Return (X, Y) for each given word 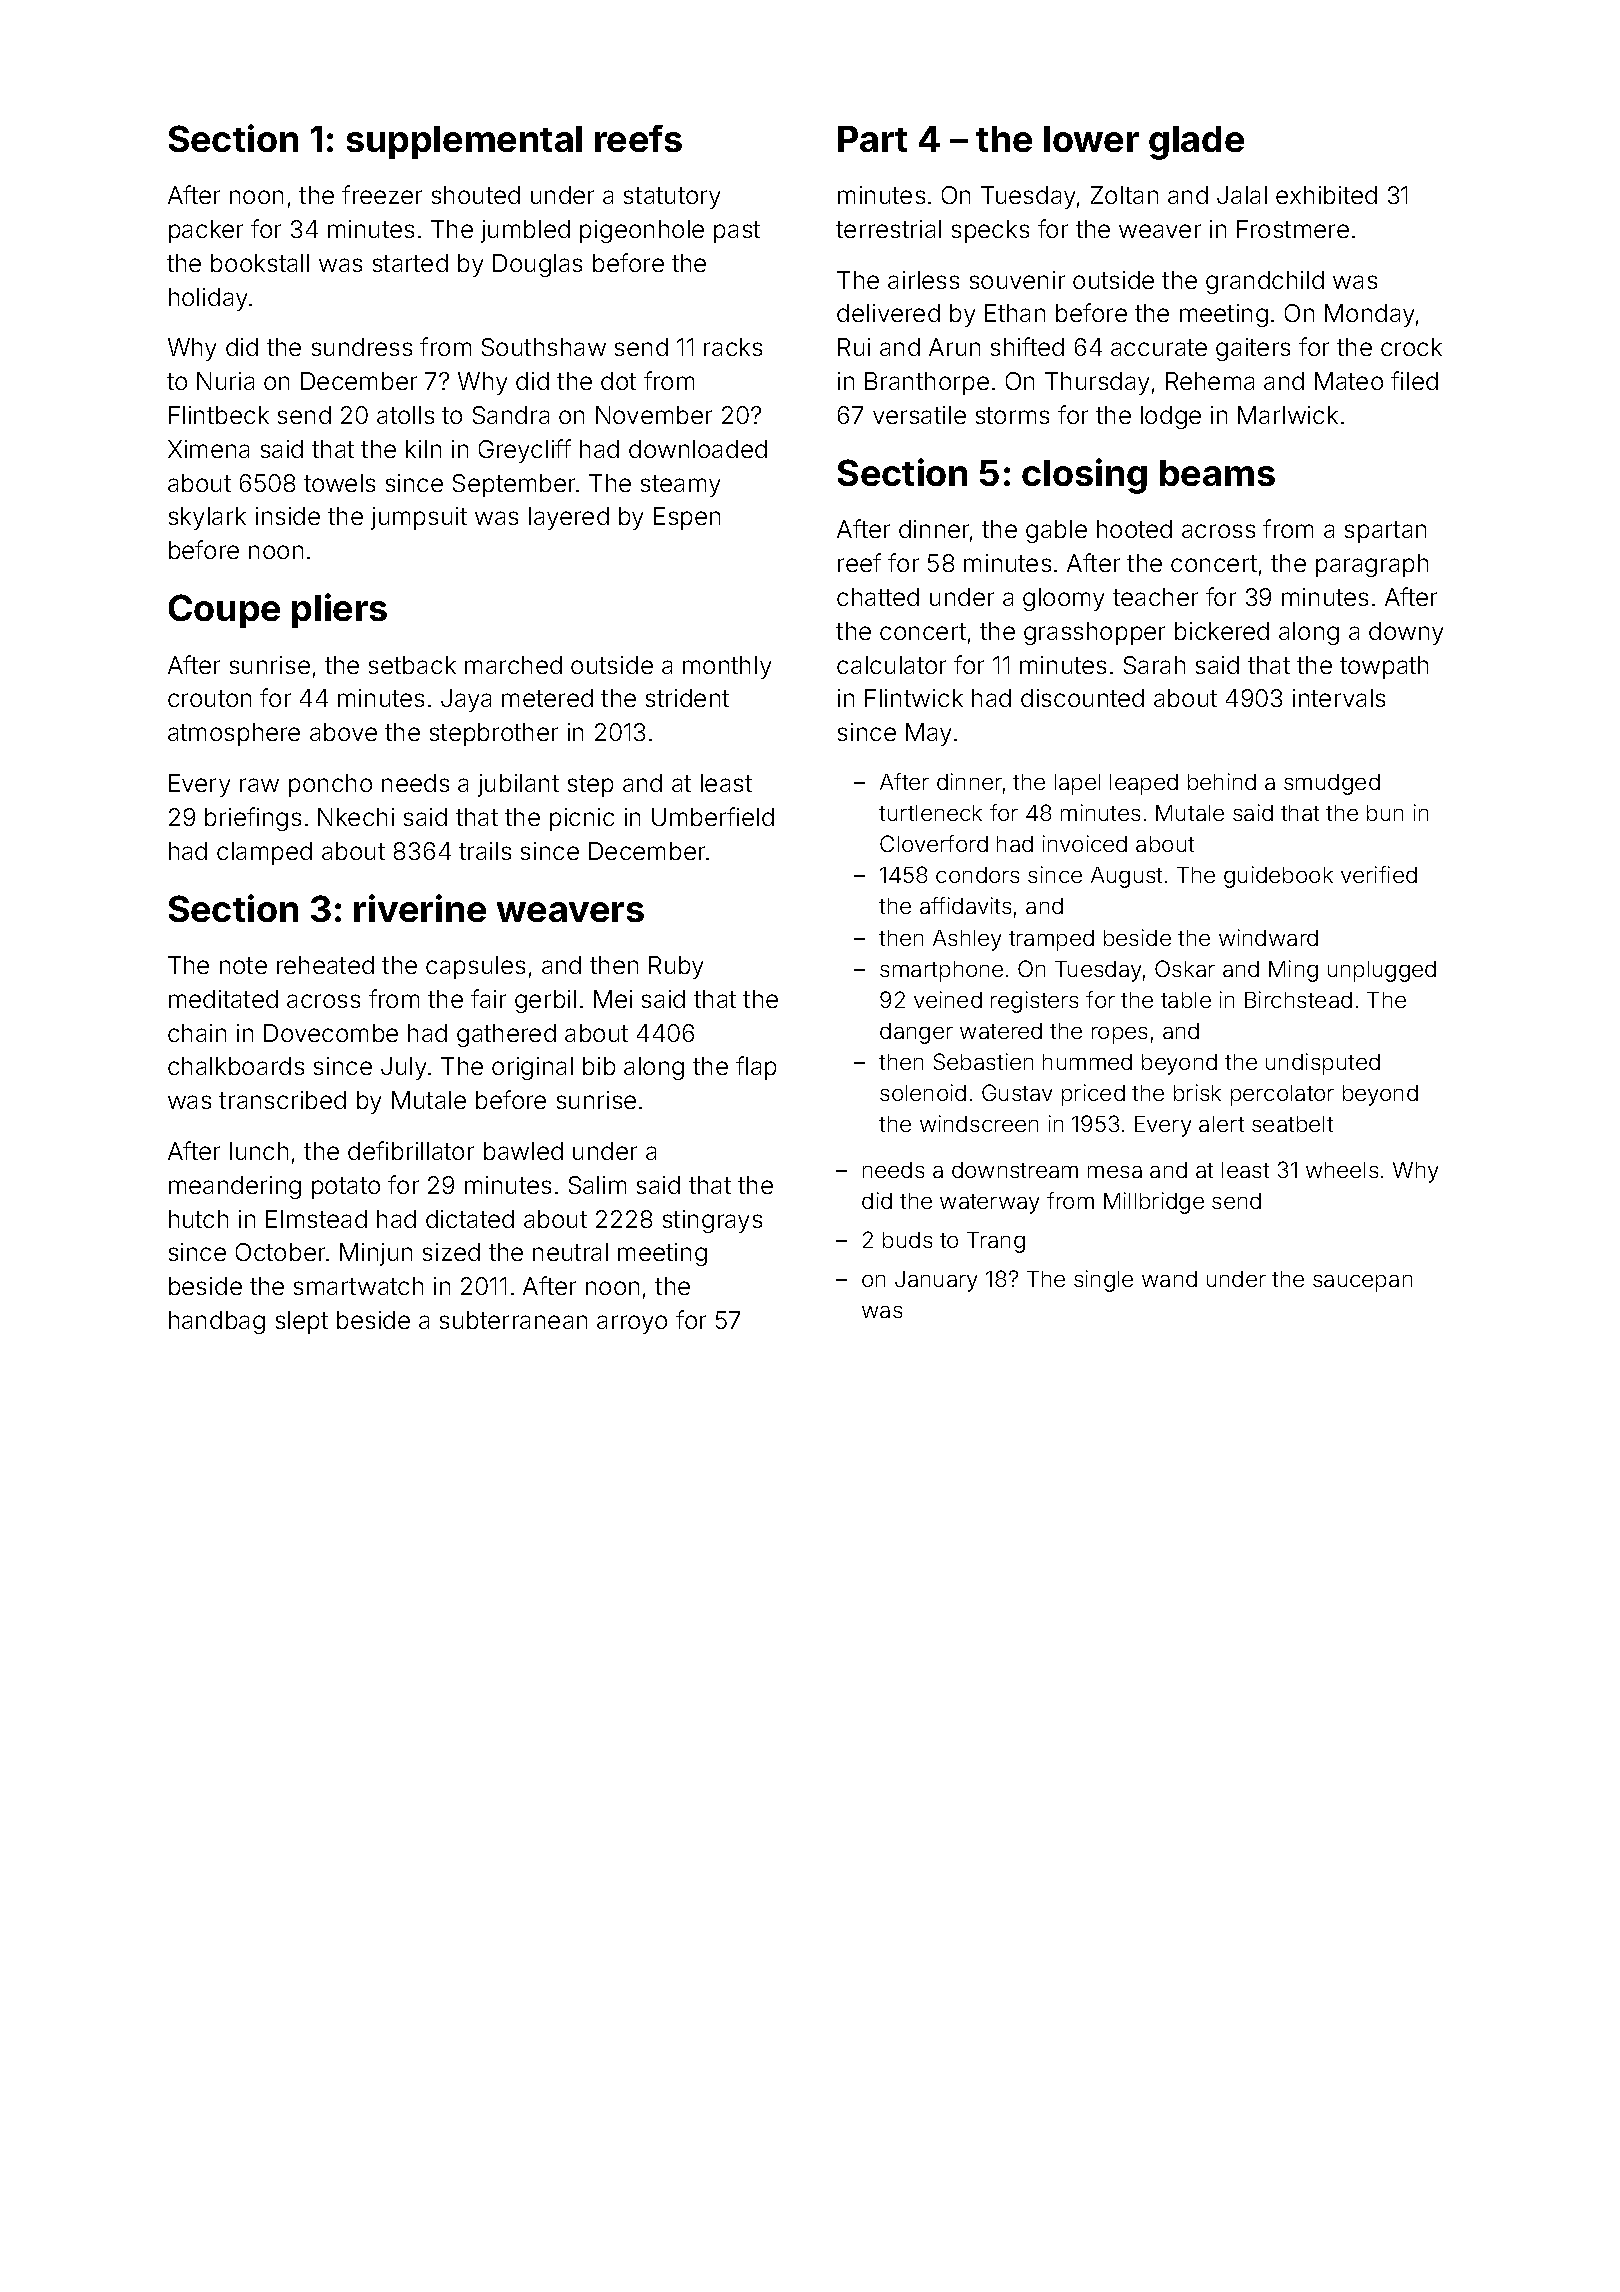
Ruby (676, 967)
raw (259, 785)
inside (288, 516)
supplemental (464, 142)
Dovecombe (331, 1033)
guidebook (1278, 877)
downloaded (698, 449)
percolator (1282, 1095)
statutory (672, 198)
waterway (989, 1204)
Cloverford (934, 843)
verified (1379, 874)
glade (1196, 143)
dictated (470, 1219)
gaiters (1253, 349)
